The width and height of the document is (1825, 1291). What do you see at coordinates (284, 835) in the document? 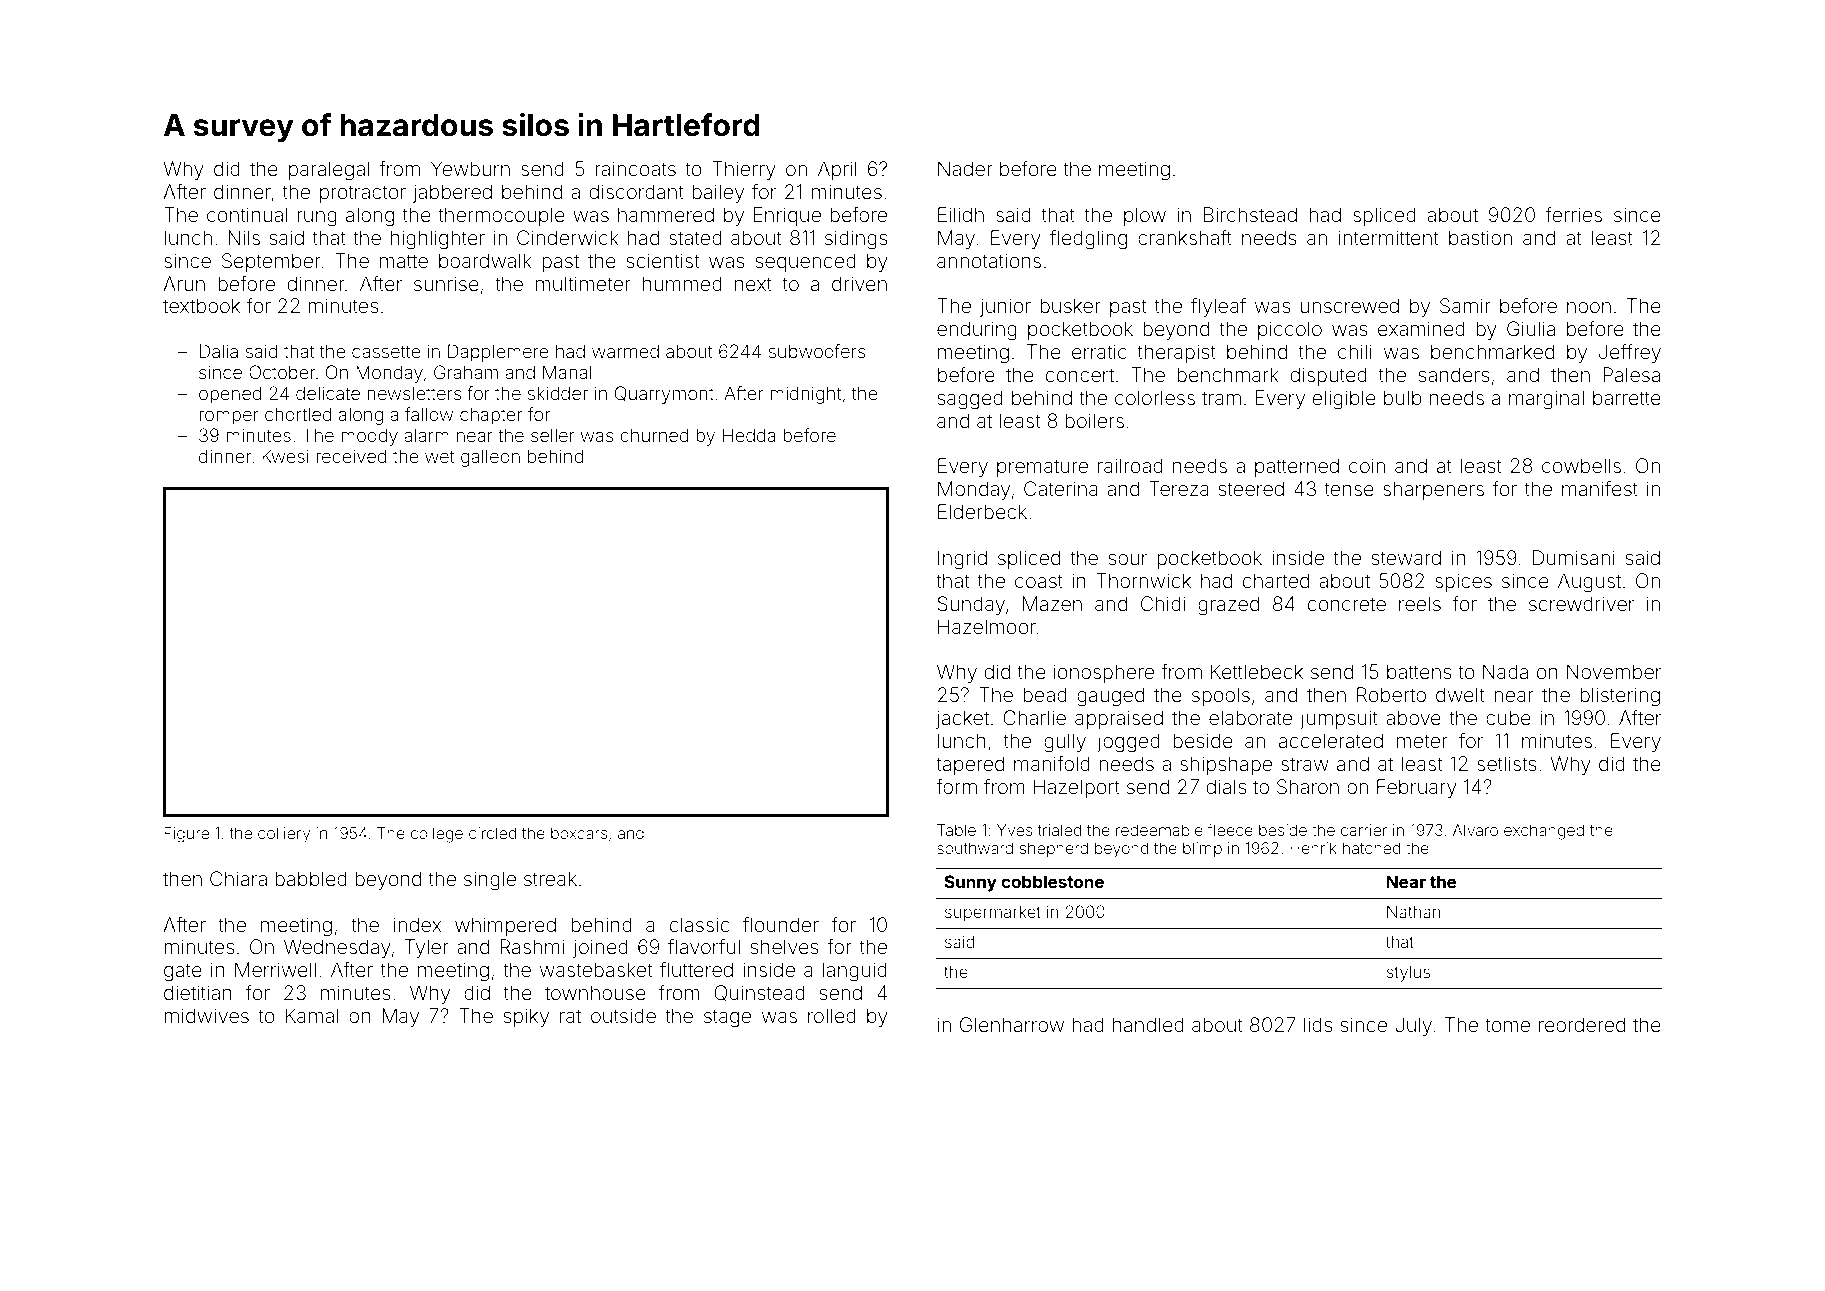
I see `colliery` at bounding box center [284, 835].
